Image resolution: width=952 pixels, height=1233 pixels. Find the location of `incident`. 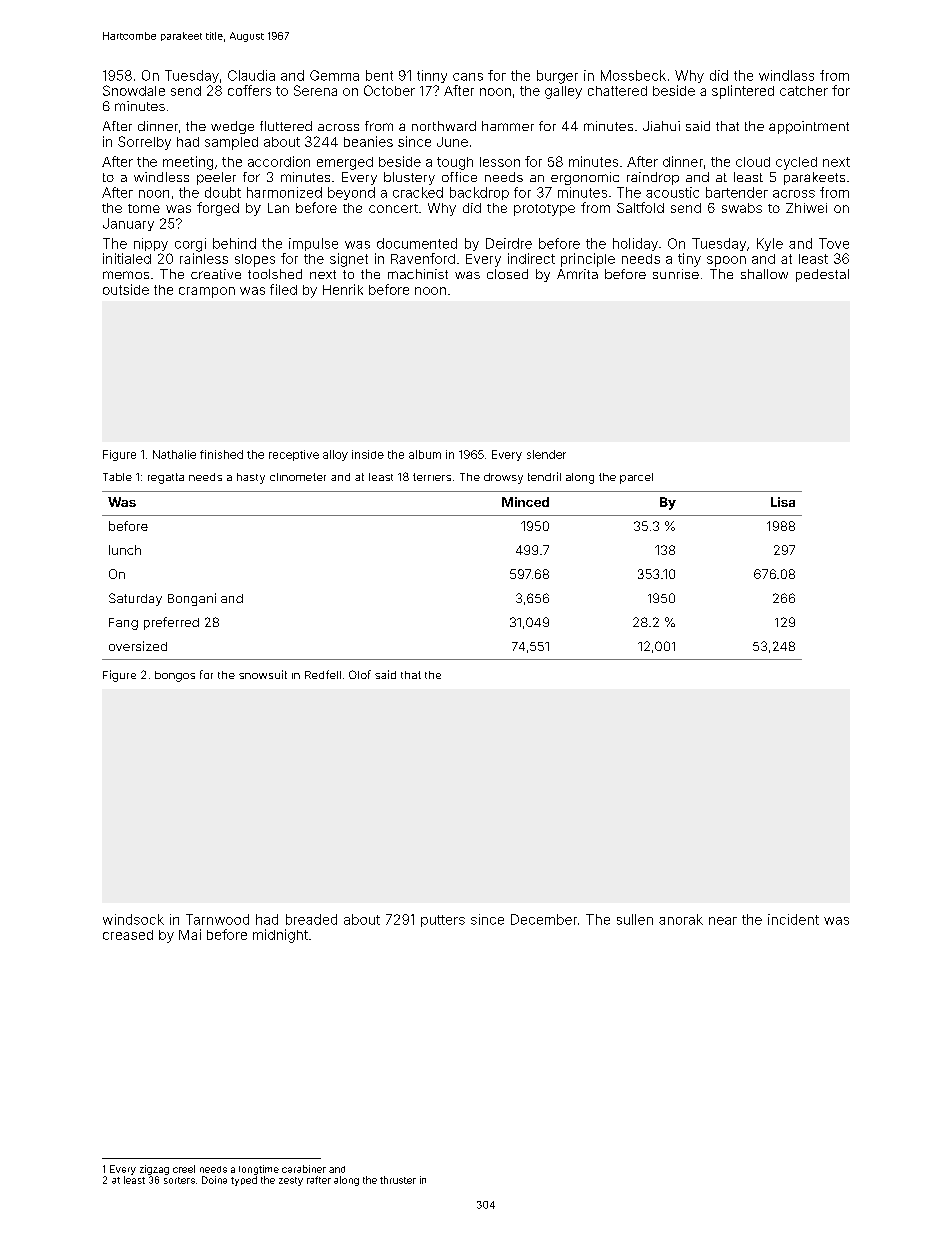

incident is located at coordinates (793, 919).
